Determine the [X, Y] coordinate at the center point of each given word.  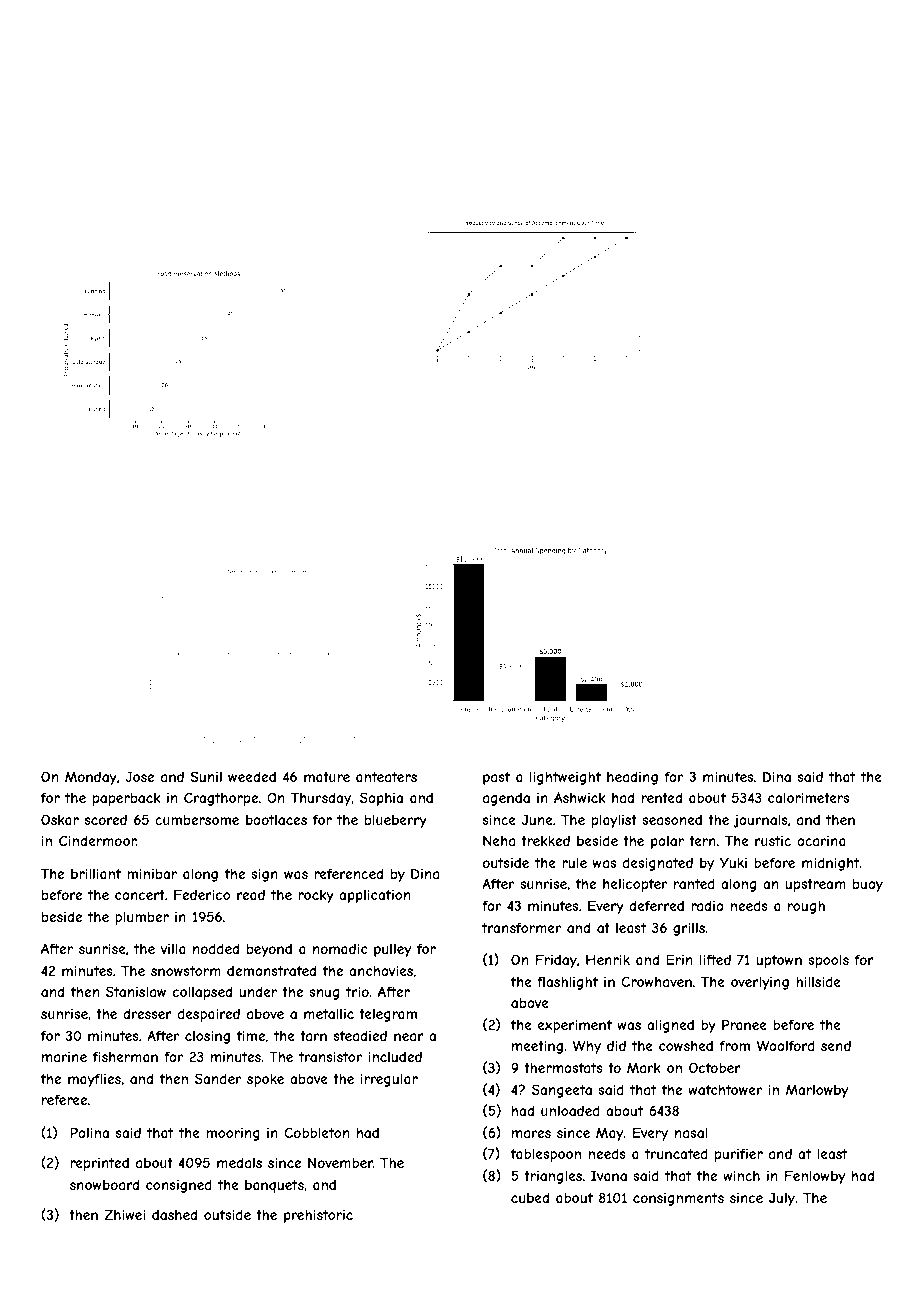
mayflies [94, 1080]
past [496, 778]
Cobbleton [316, 1132]
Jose [139, 776]
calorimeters [808, 798]
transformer [521, 927]
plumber [142, 918]
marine [64, 1057]
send [836, 1046]
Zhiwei [124, 1214]
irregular [389, 1080]
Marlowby [817, 1091]
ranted [694, 883]
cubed [530, 1197]
